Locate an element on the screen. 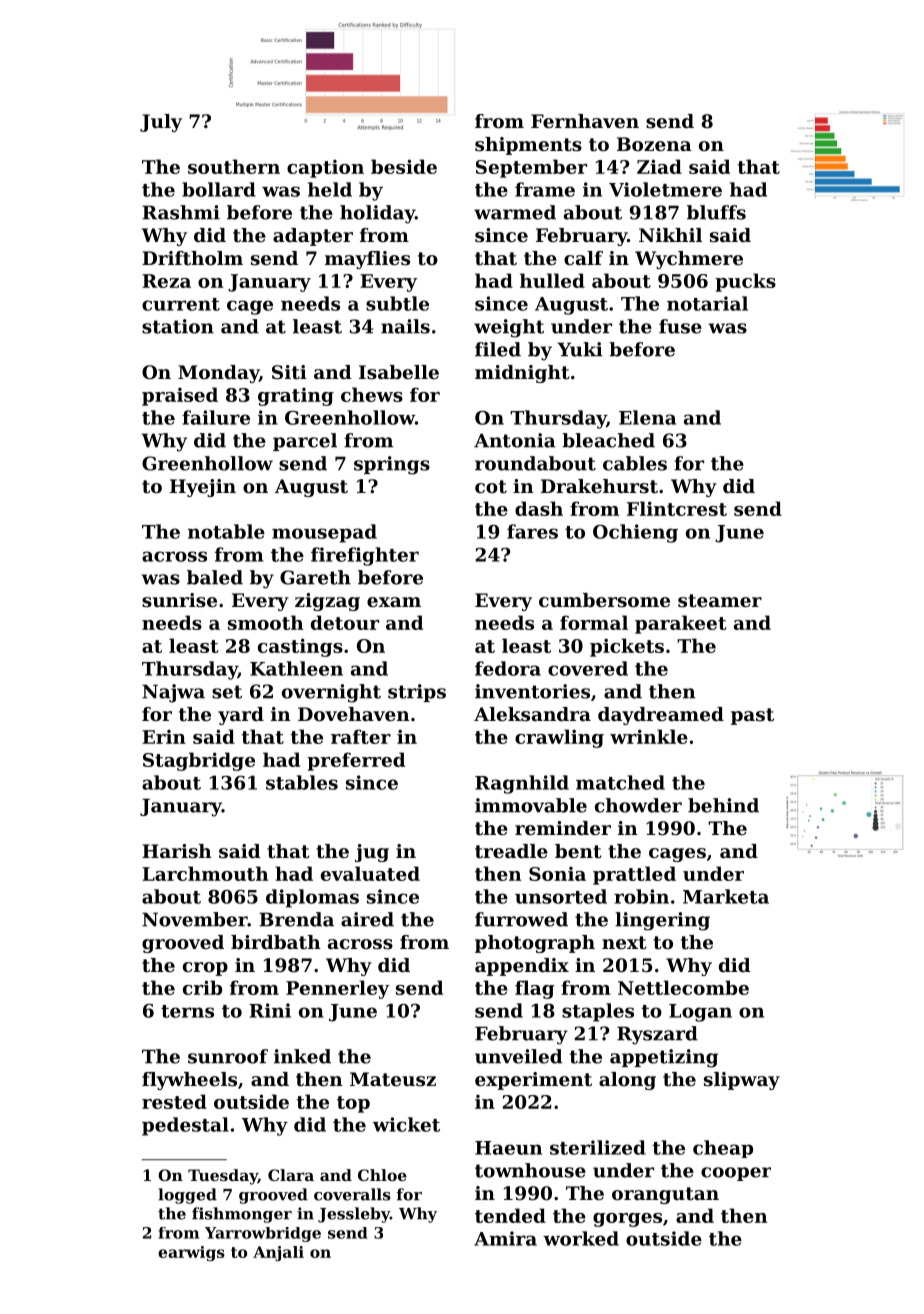 This screenshot has height=1314, width=924. Amira is located at coordinates (505, 1238).
